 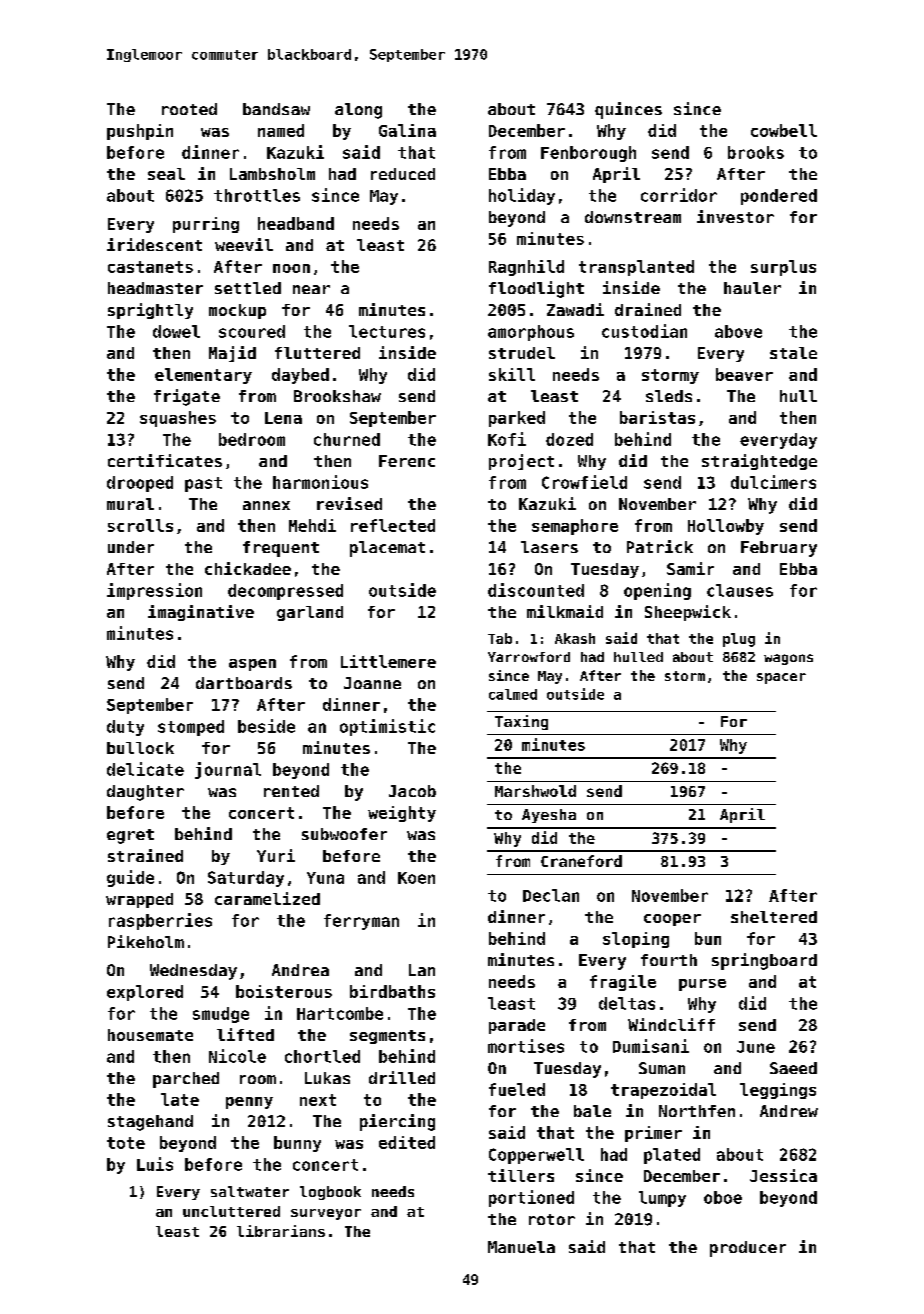 I want to click on Jacob, so click(x=412, y=791).
